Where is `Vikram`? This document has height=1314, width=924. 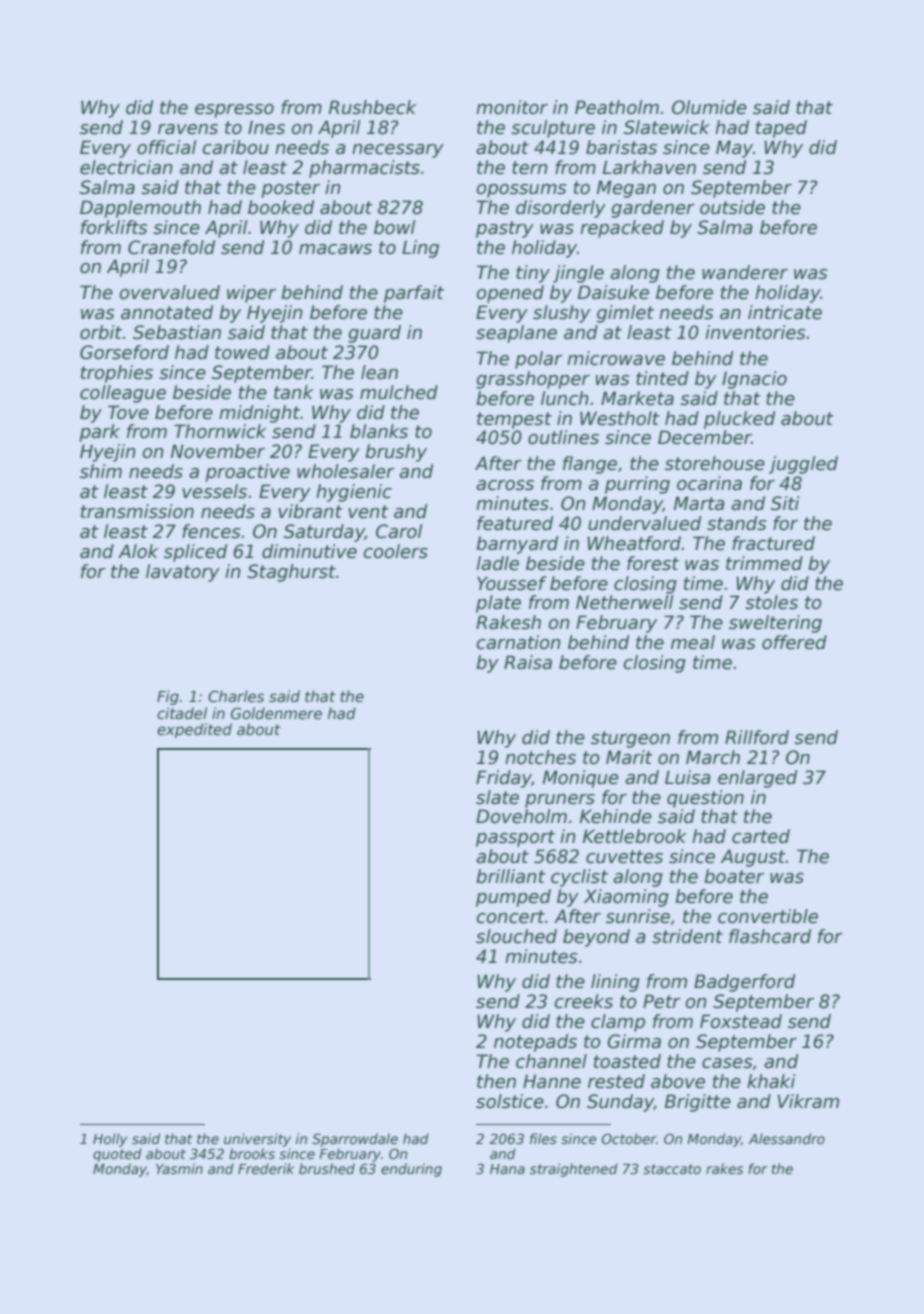 Vikram is located at coordinates (808, 1101).
